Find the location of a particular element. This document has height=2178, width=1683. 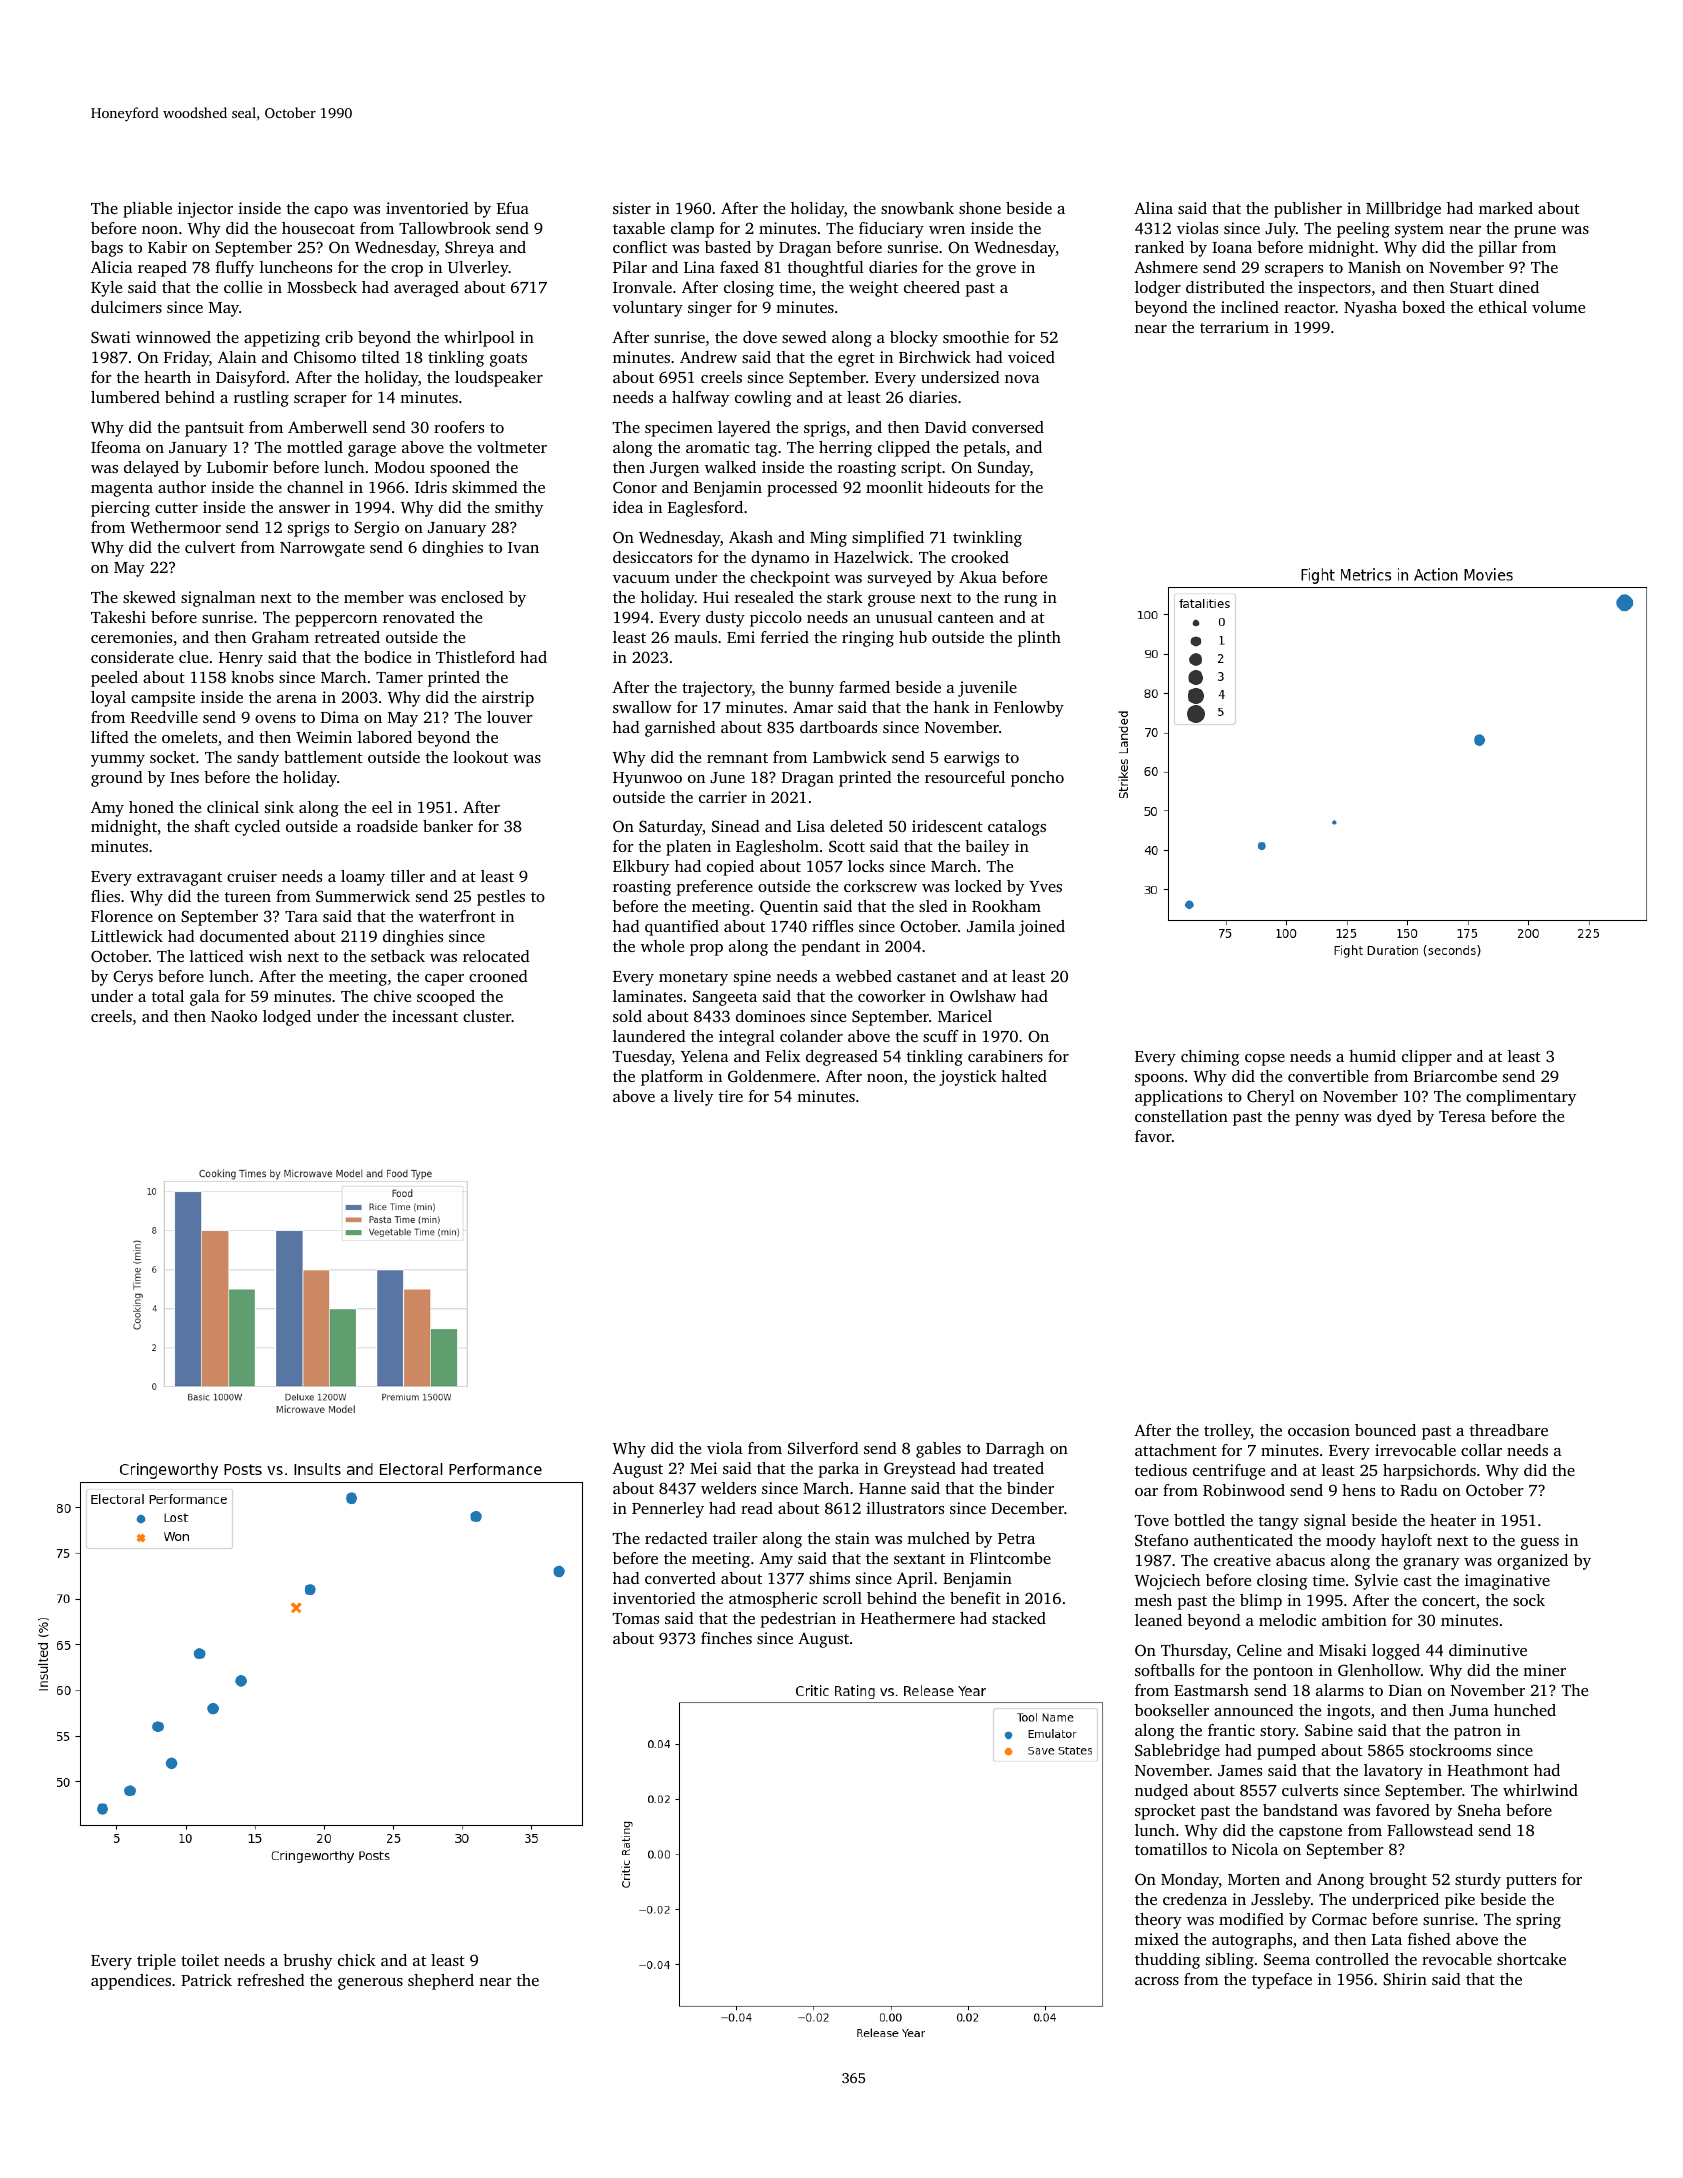

Tomas is located at coordinates (636, 1618).
